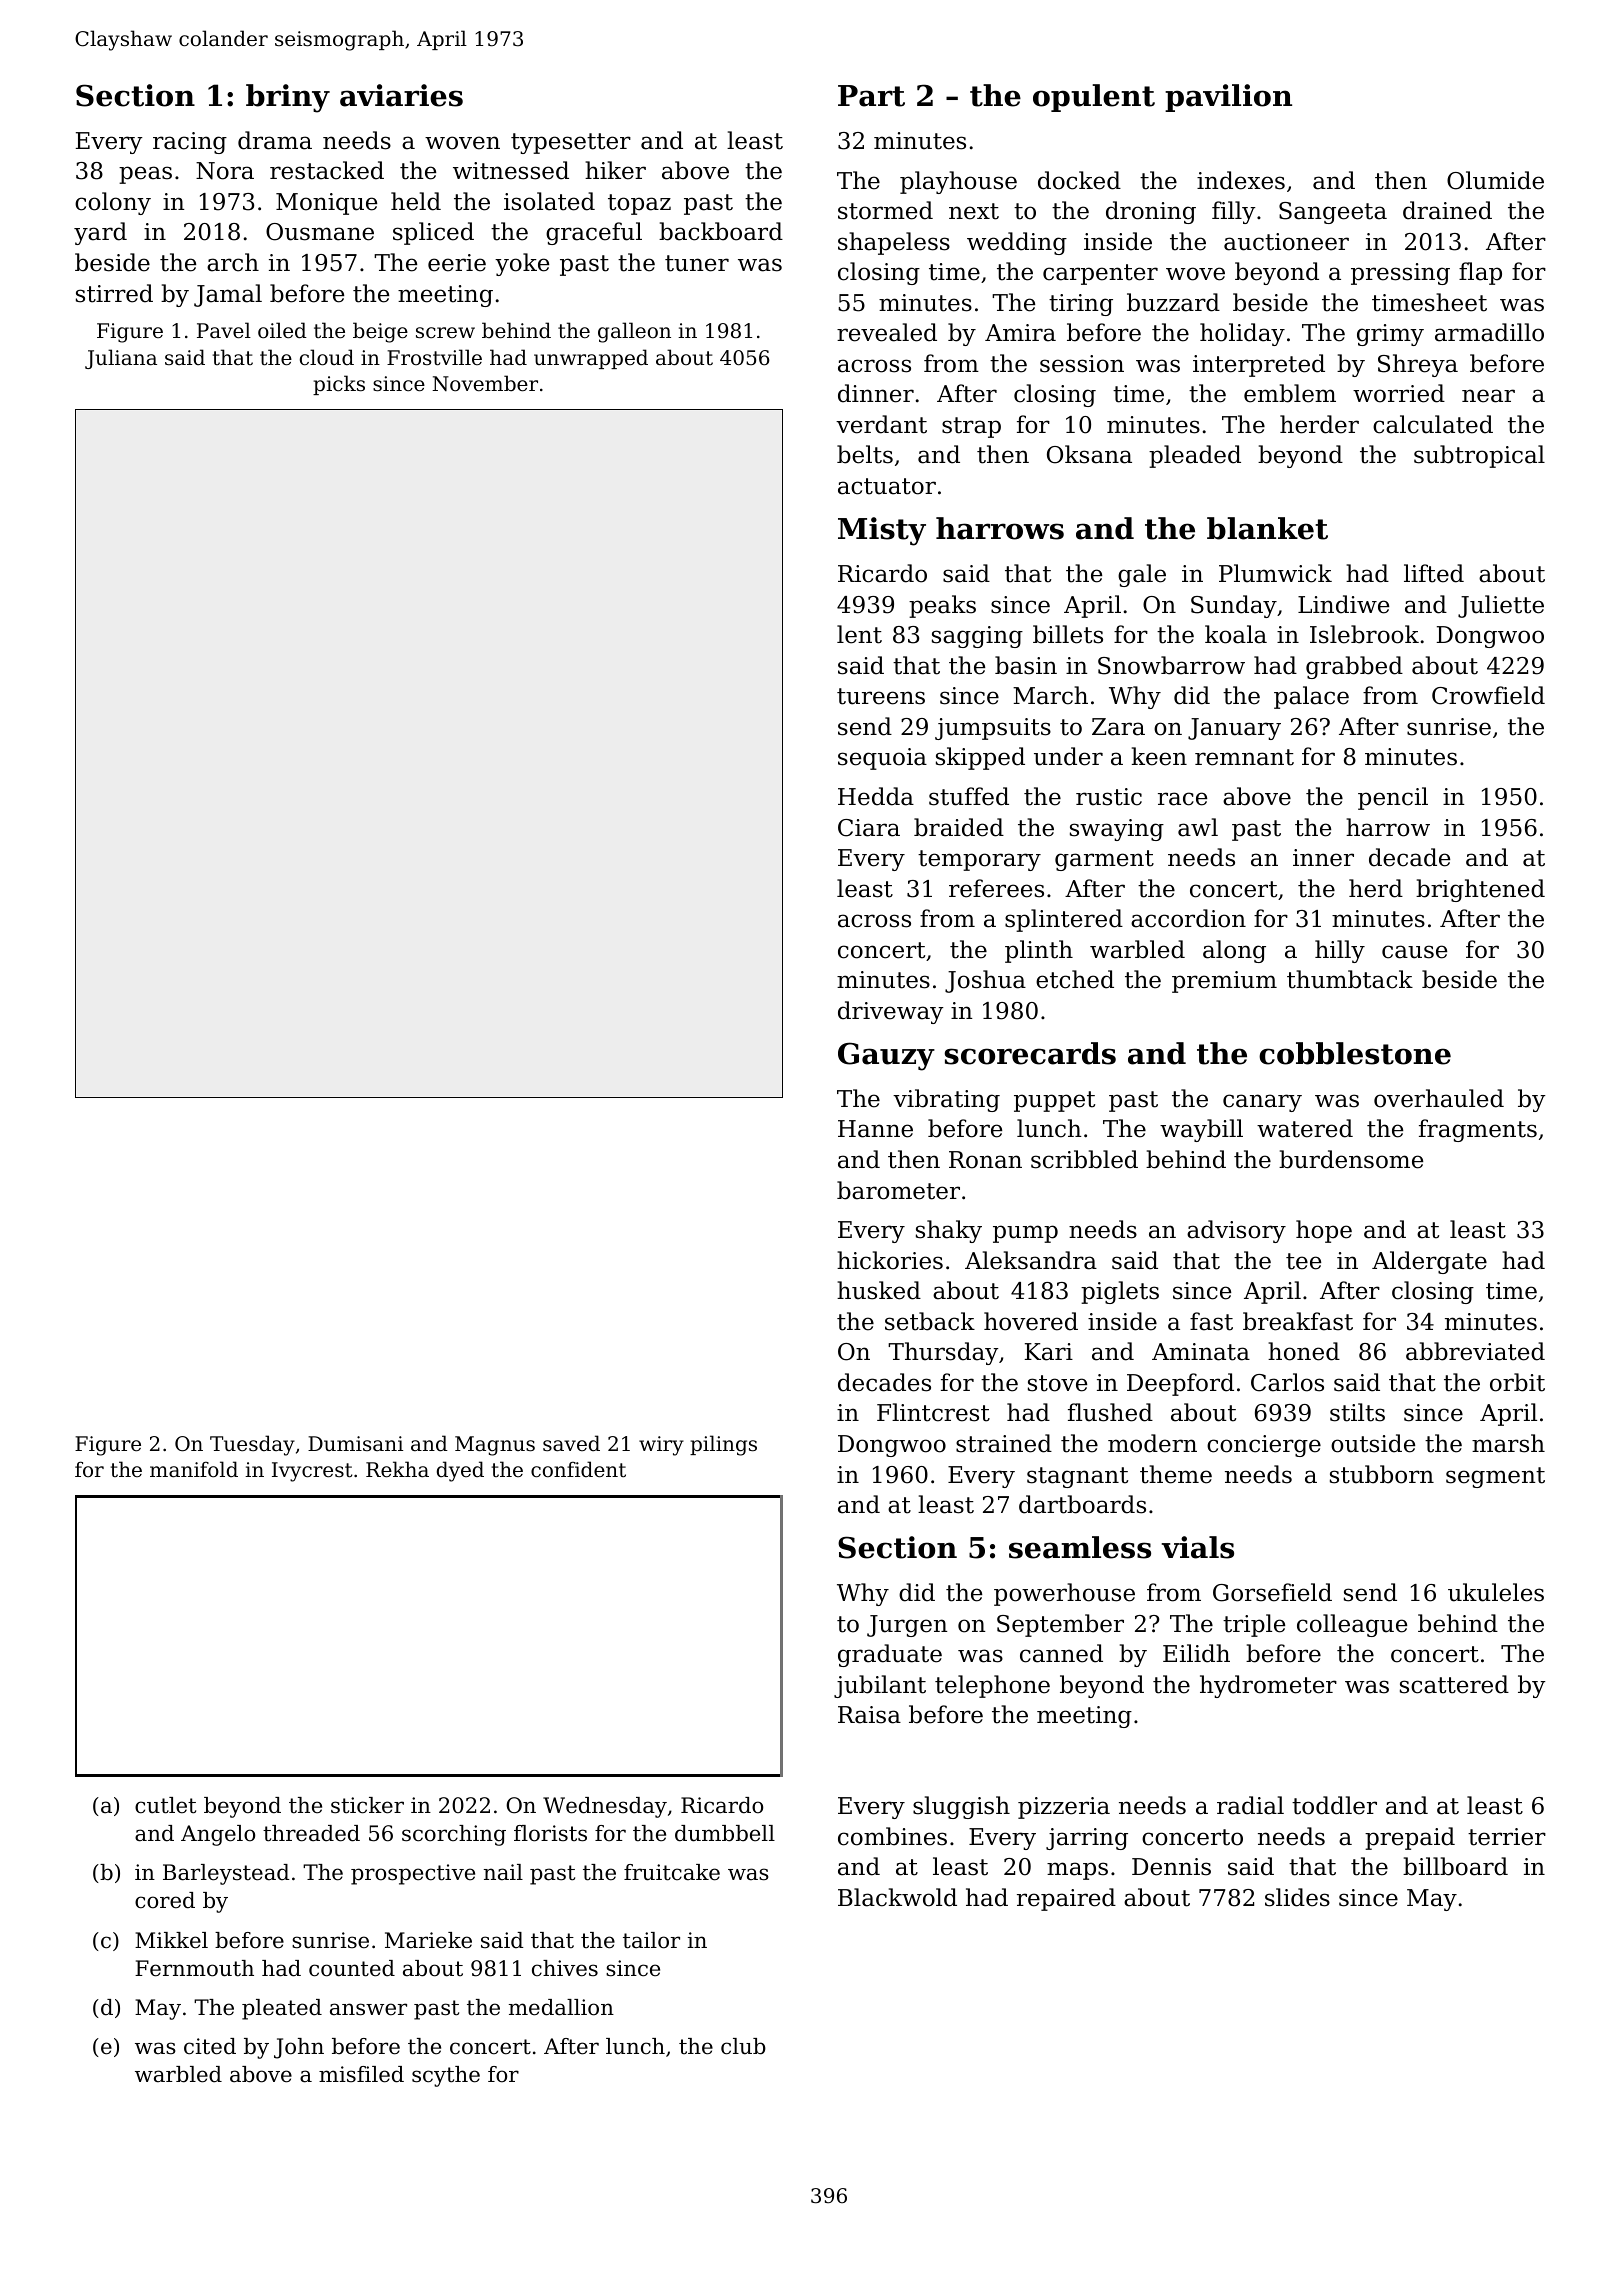  I want to click on maps, so click(1077, 1871).
